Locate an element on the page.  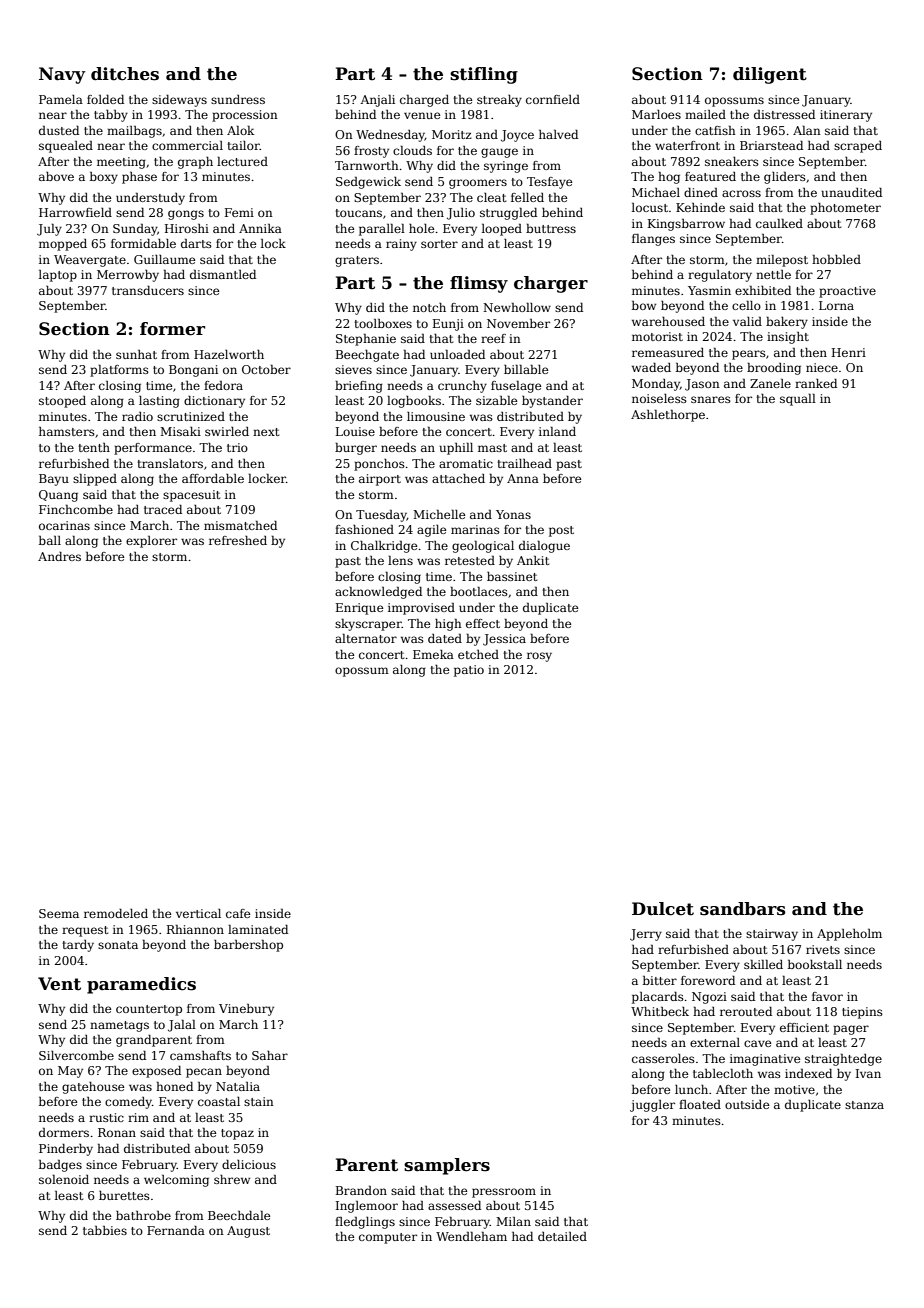
August is located at coordinates (248, 1232).
